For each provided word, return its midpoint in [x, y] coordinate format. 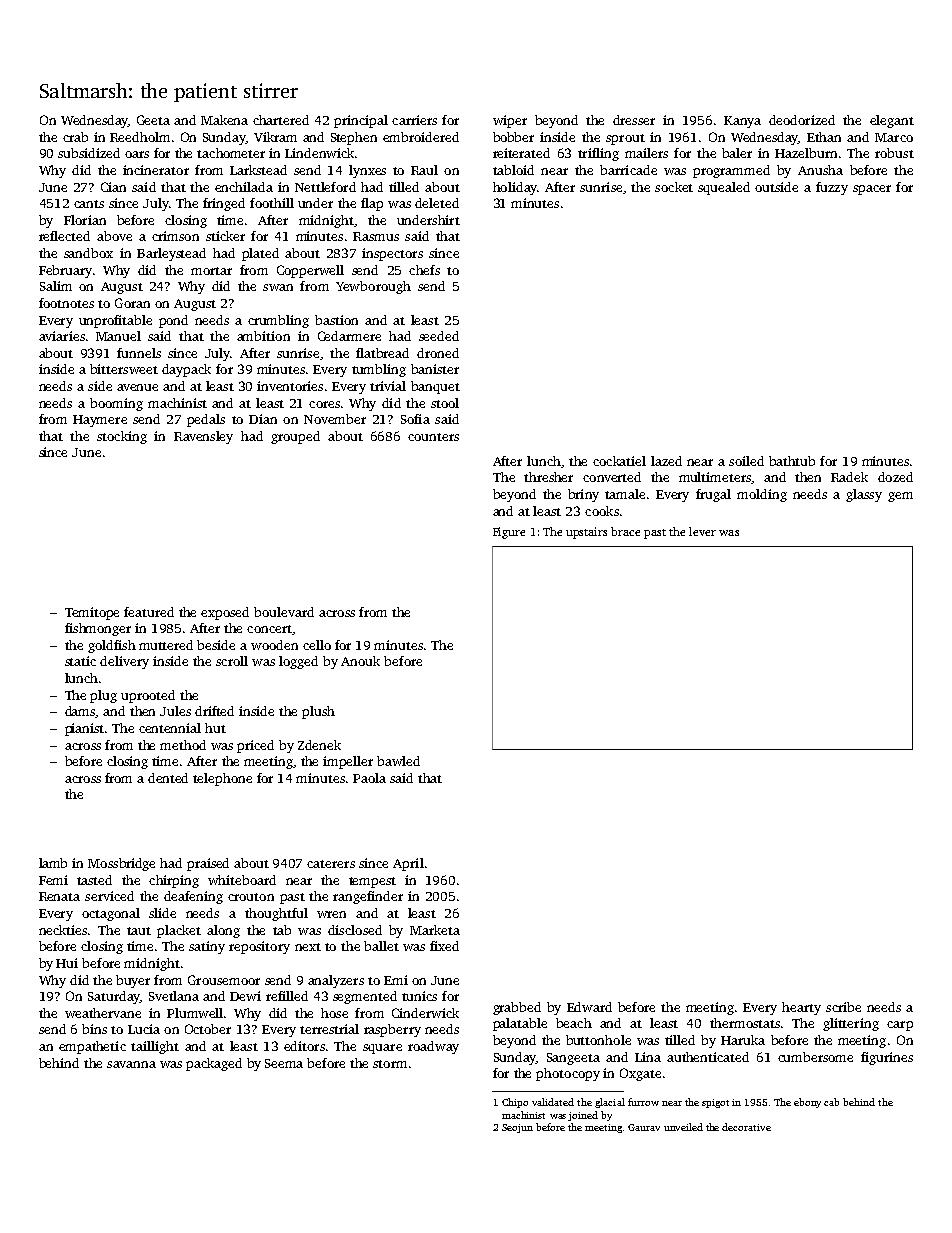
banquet [435, 387]
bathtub [792, 461]
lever [702, 531]
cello [317, 645]
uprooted [148, 696]
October [208, 1029]
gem [900, 497]
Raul [424, 170]
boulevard [284, 612]
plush [318, 712]
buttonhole [598, 1040]
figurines [887, 1058]
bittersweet [124, 369]
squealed [724, 188]
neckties [63, 930]
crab [75, 137]
